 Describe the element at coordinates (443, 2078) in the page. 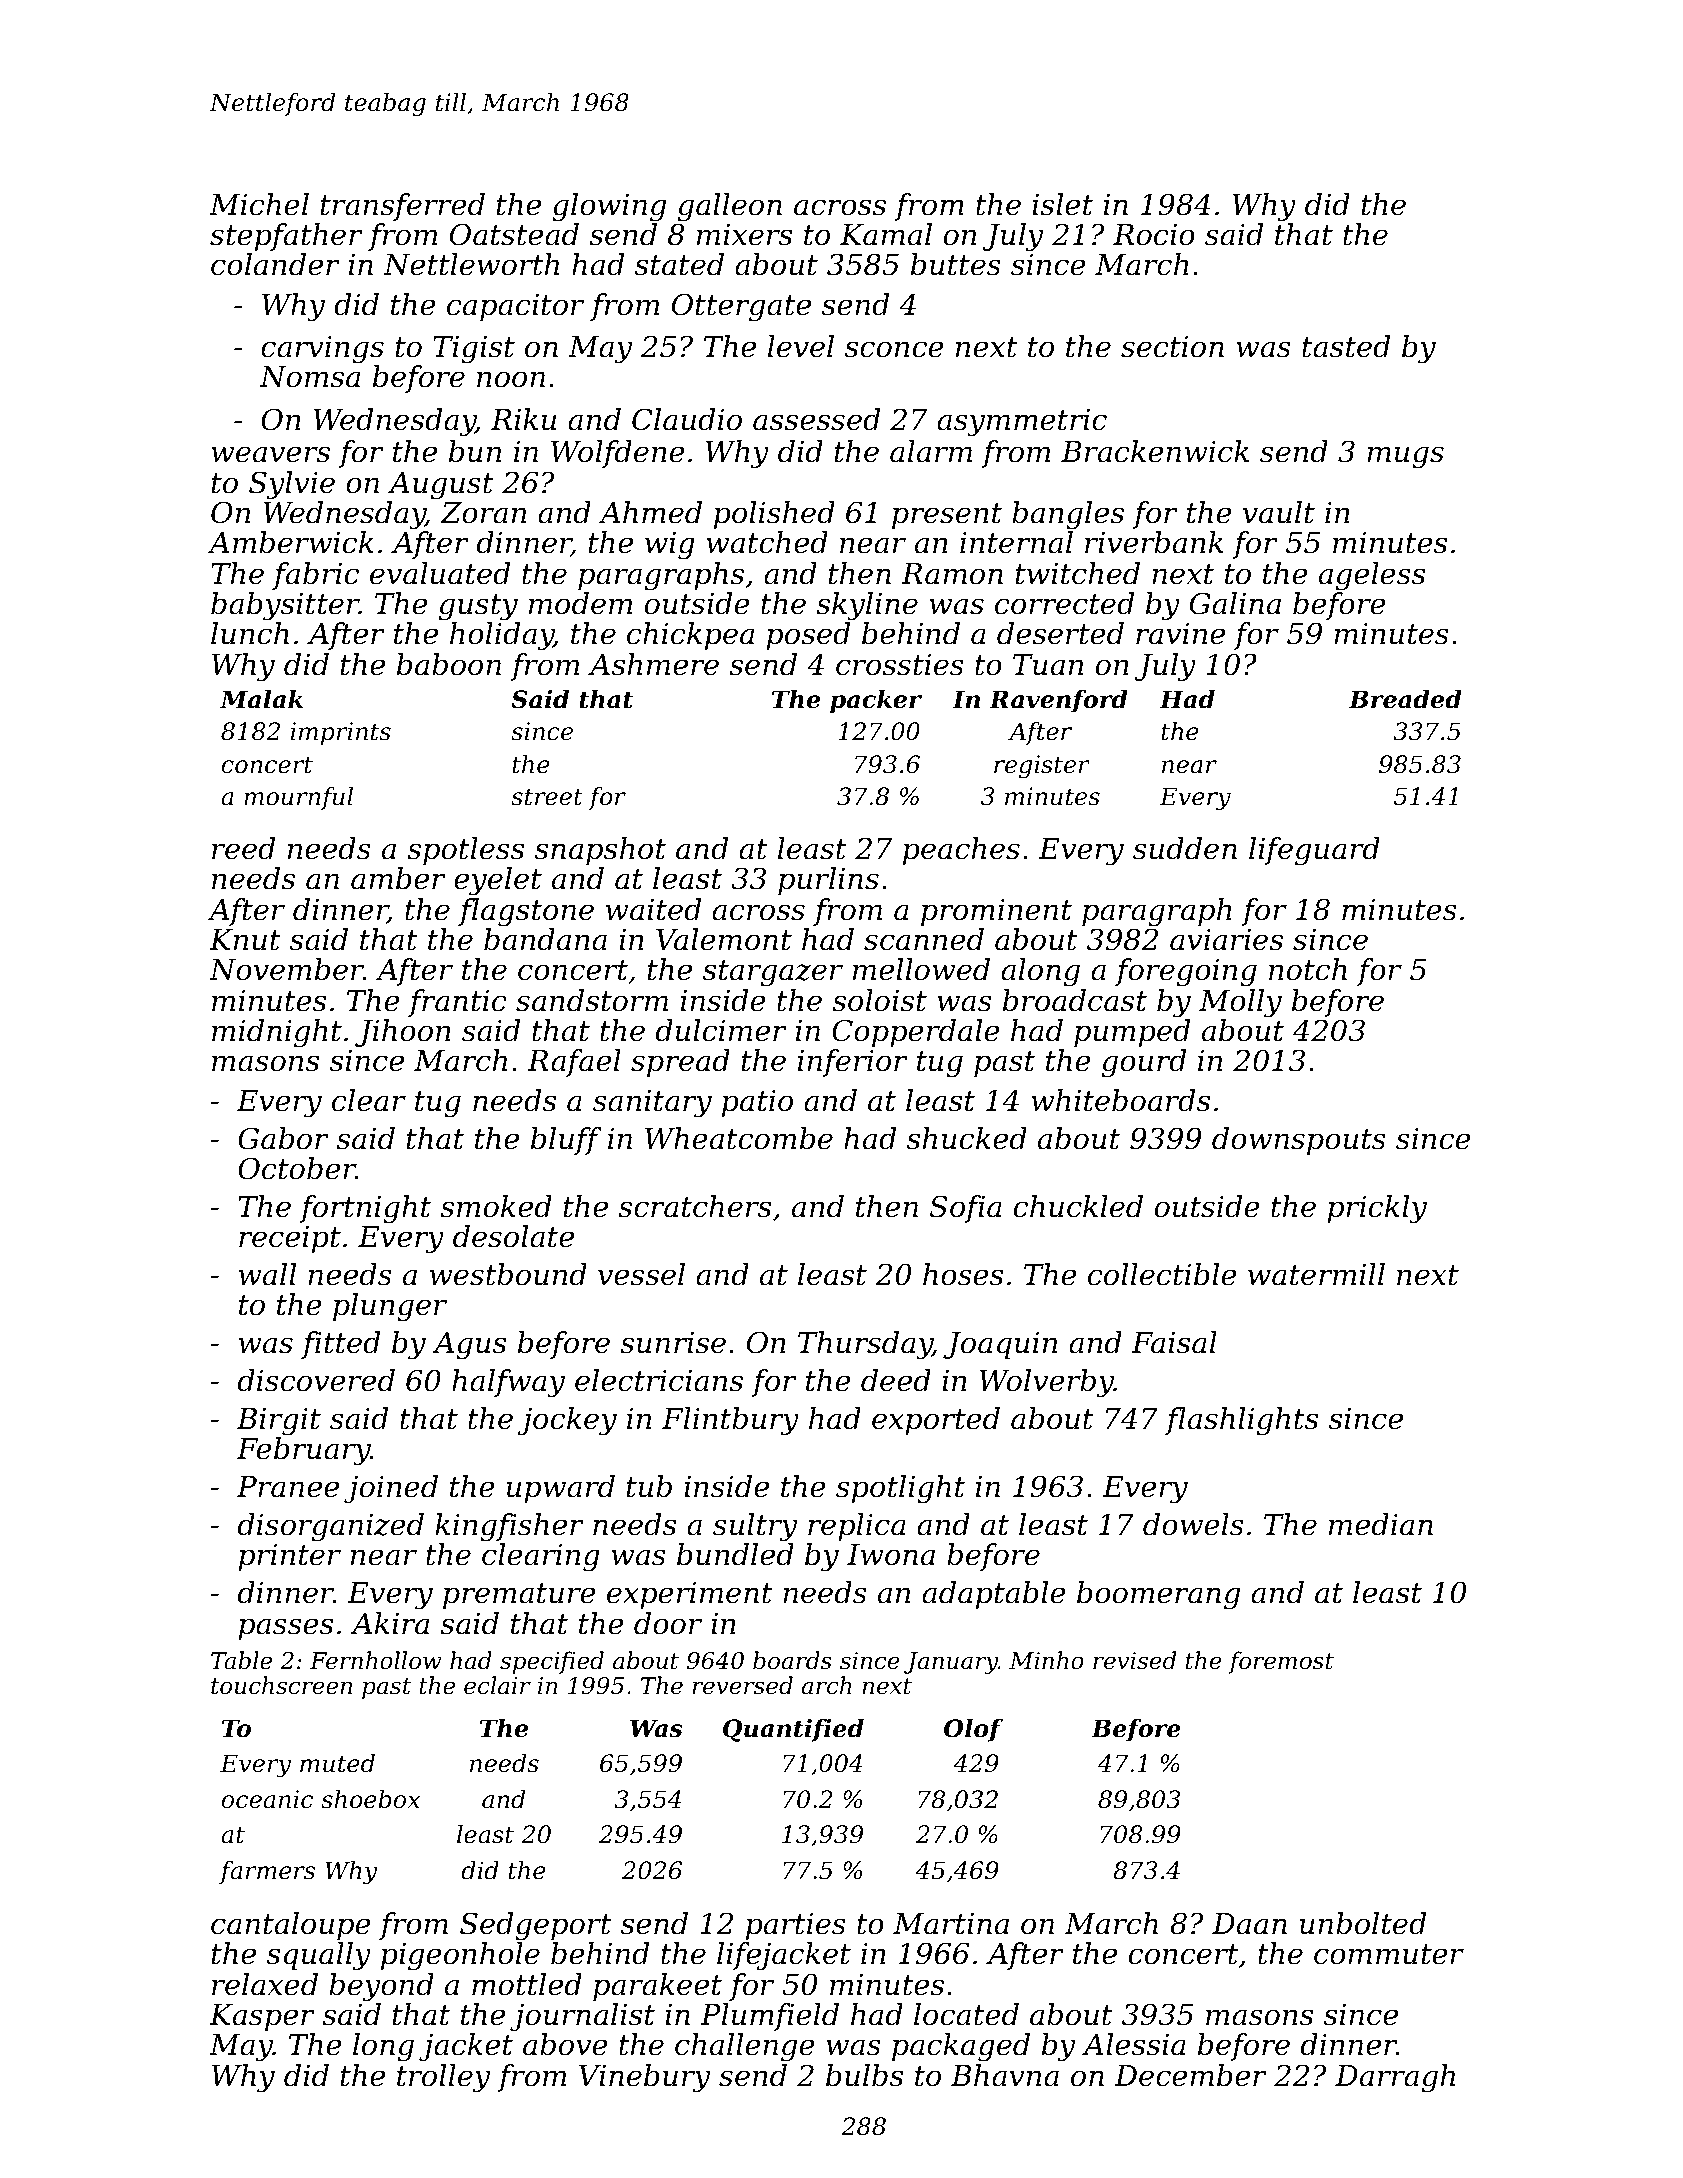

I see `trolley` at that location.
